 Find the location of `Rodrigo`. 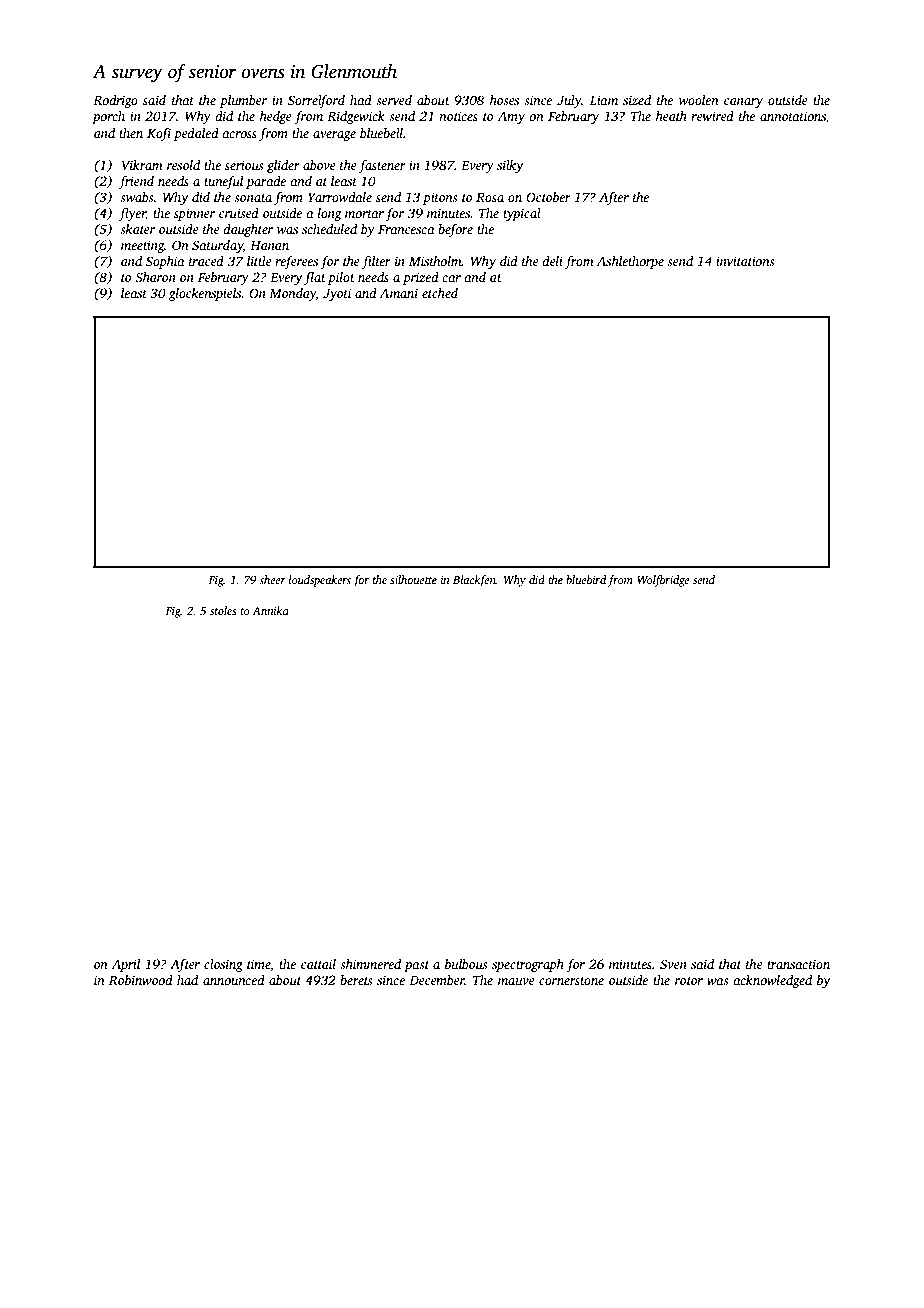

Rodrigo is located at coordinates (115, 101).
